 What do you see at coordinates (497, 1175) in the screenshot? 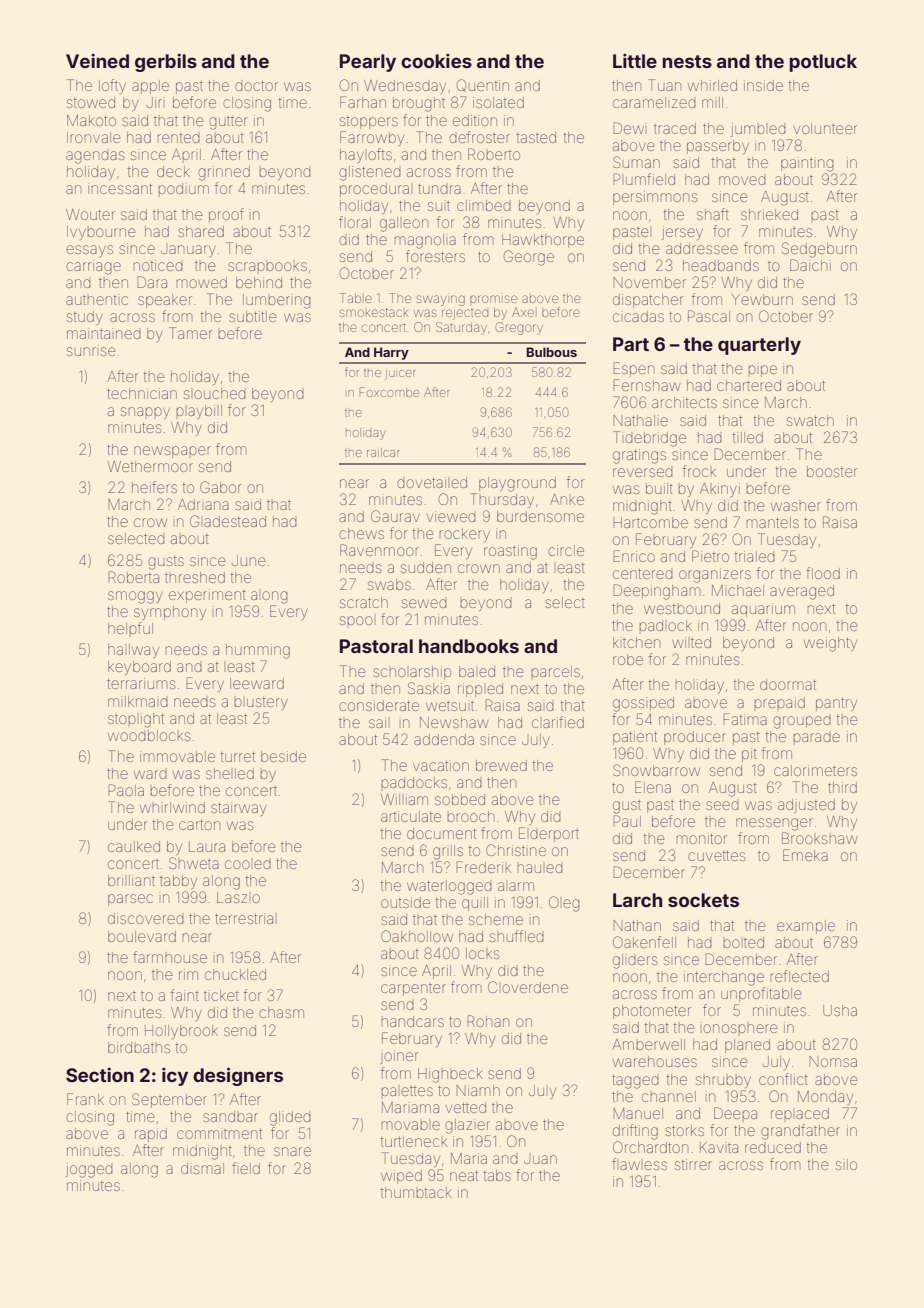
I see `tabs` at bounding box center [497, 1175].
